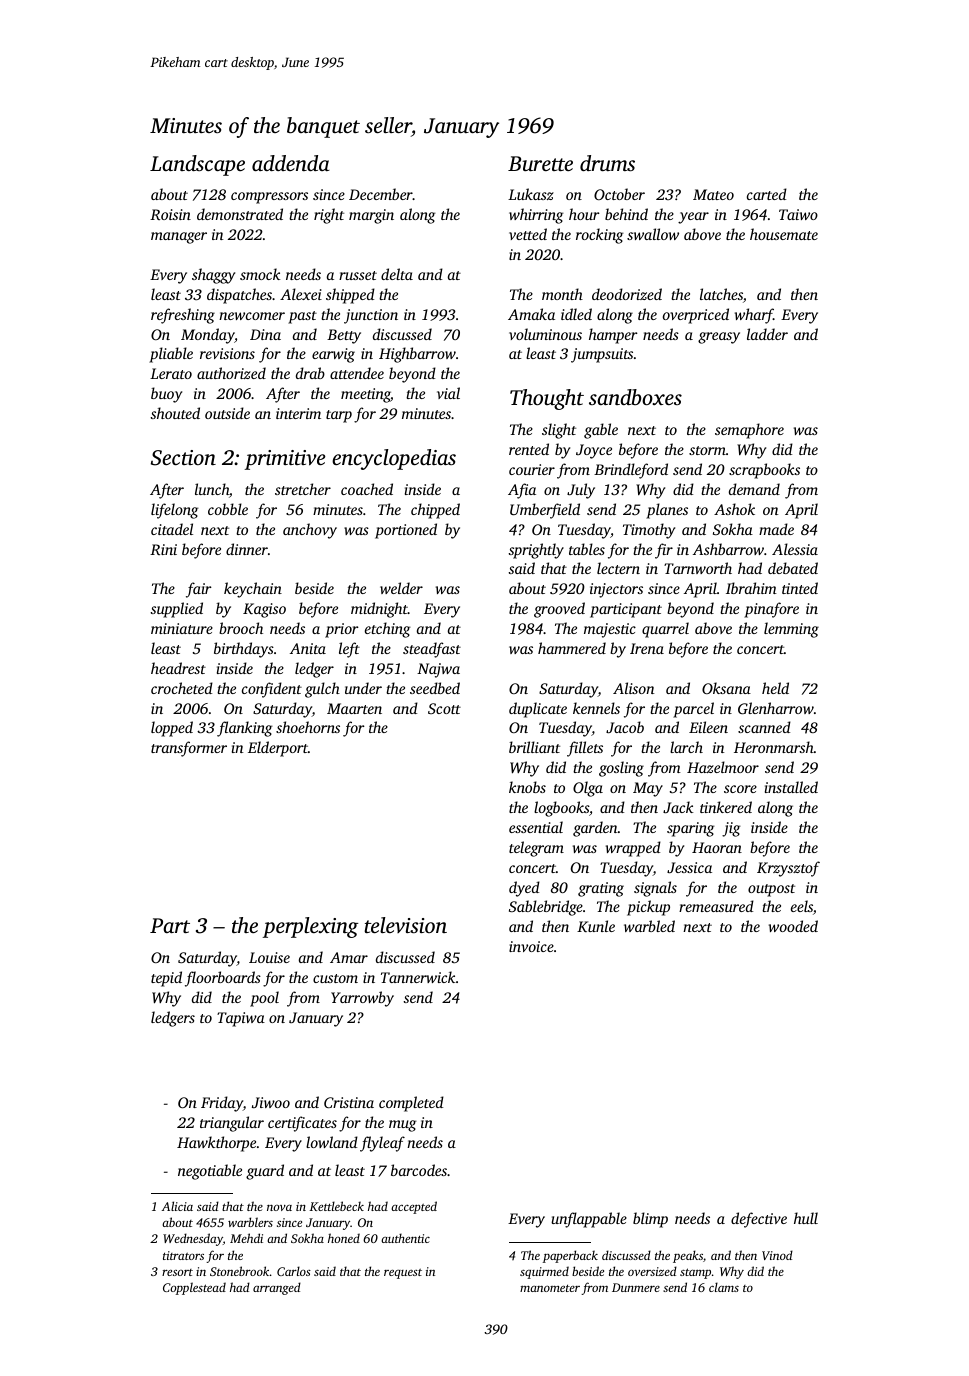 This screenshot has height=1376, width=969. I want to click on slight, so click(559, 431).
